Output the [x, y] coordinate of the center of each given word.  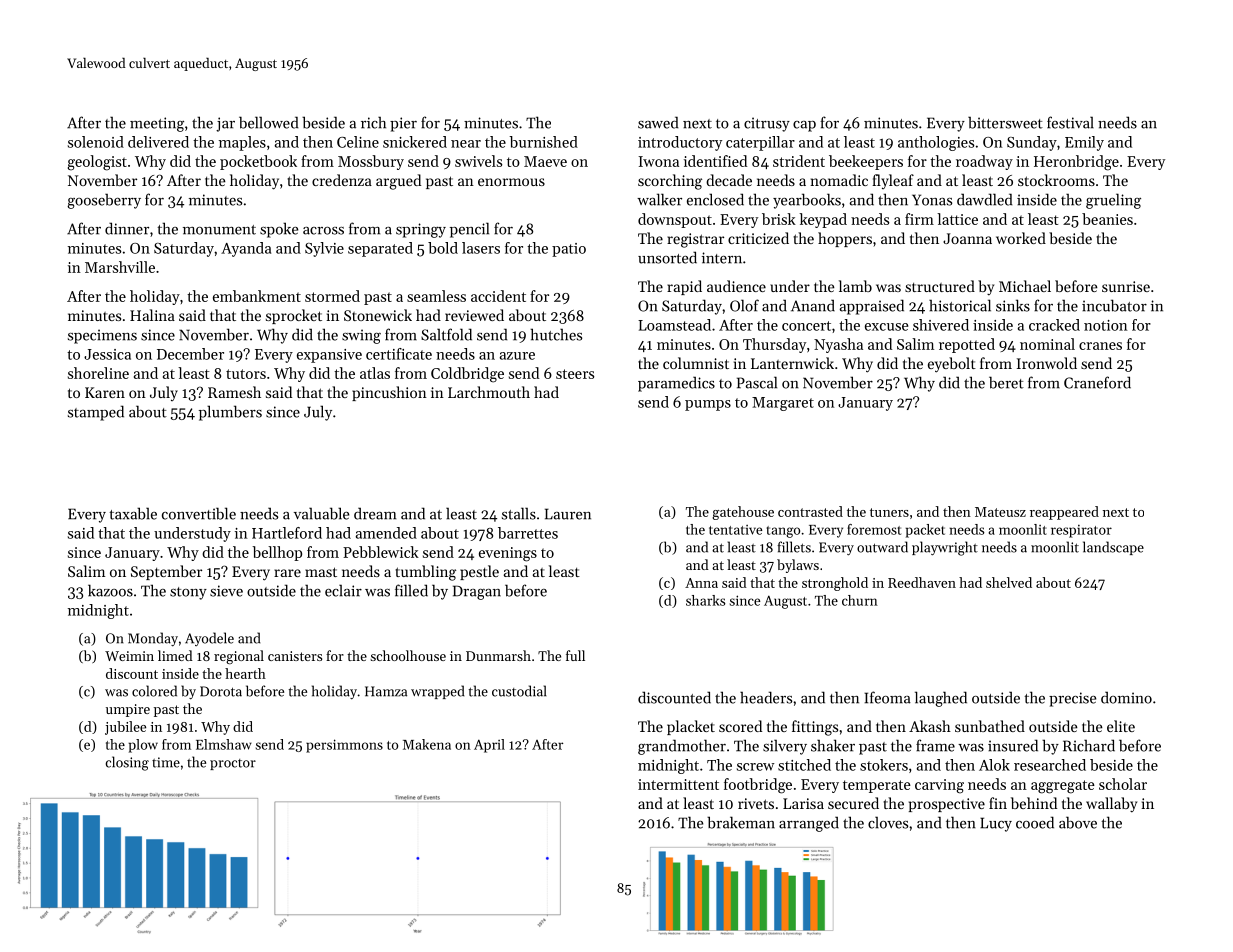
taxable [133, 513]
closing [127, 763]
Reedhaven [922, 582]
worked [1021, 238]
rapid [684, 287]
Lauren [568, 514]
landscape [1113, 548]
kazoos [110, 590]
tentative [735, 530]
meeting [157, 124]
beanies [1107, 219]
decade [729, 180]
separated [380, 249]
